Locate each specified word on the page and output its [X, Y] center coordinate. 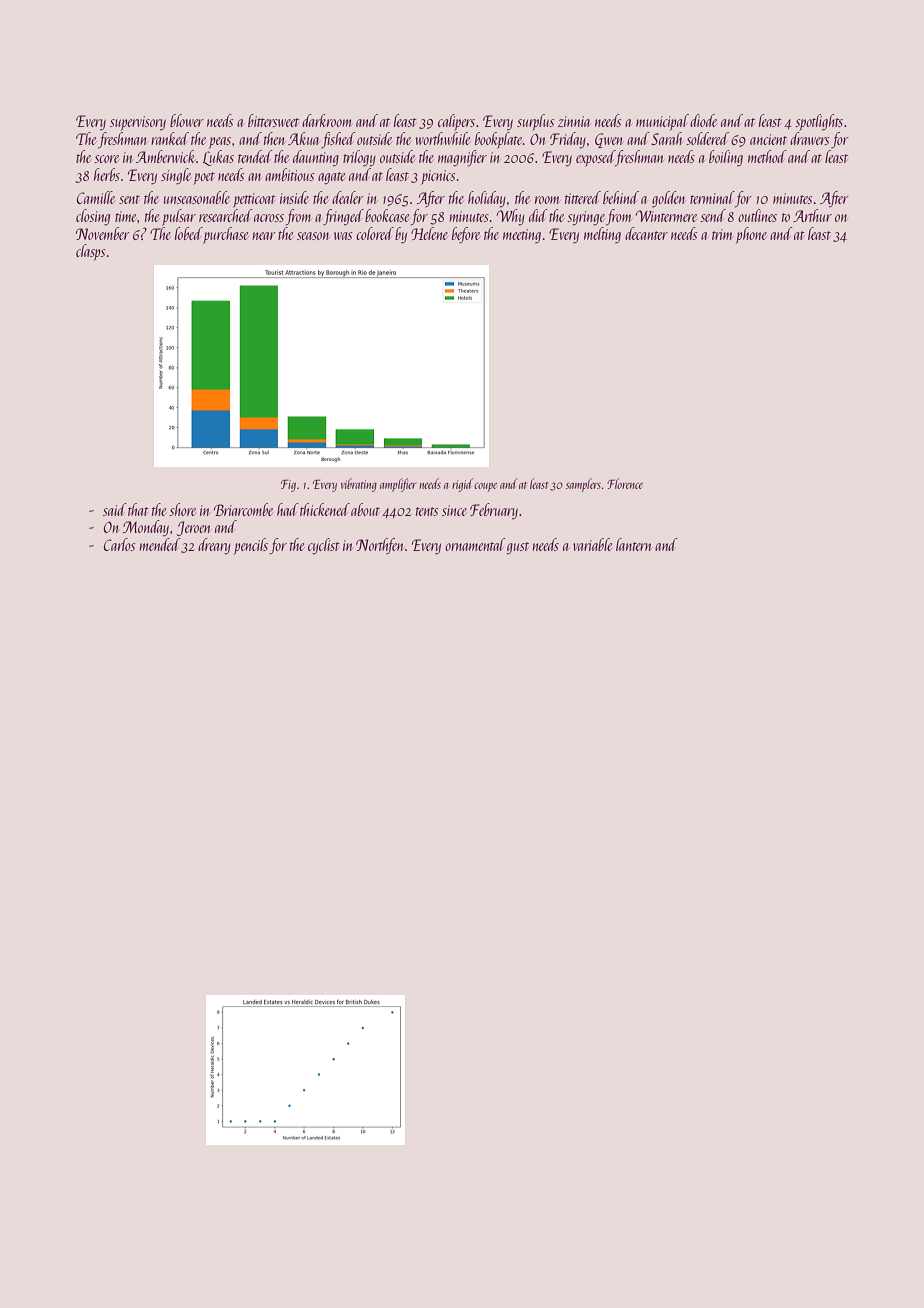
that [138, 509]
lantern [634, 544]
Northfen [380, 546]
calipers [456, 122]
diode [703, 120]
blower [187, 120]
